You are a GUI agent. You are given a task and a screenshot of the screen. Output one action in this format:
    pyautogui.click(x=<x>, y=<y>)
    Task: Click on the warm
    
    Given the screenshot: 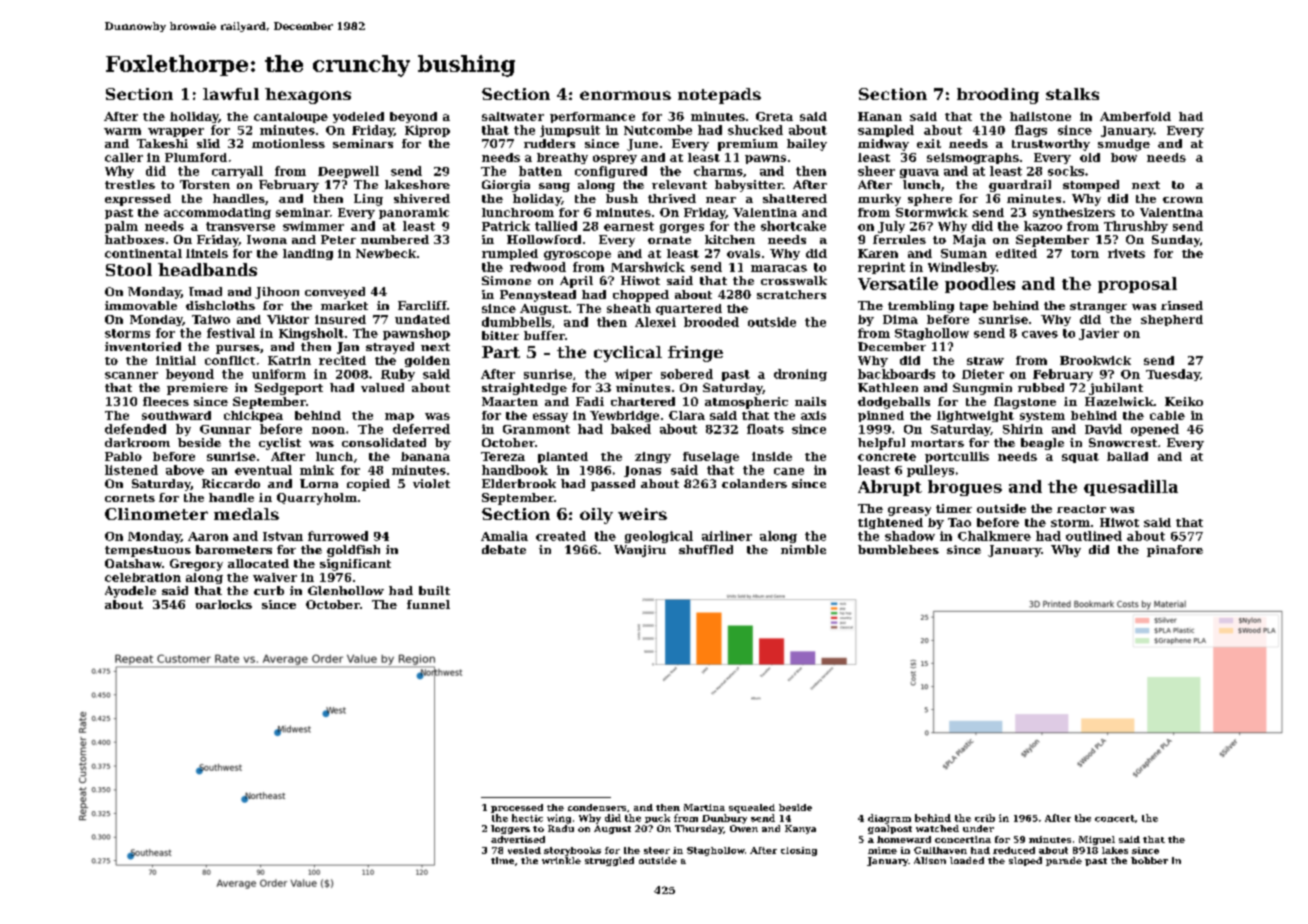 What is the action you would take?
    pyautogui.click(x=122, y=131)
